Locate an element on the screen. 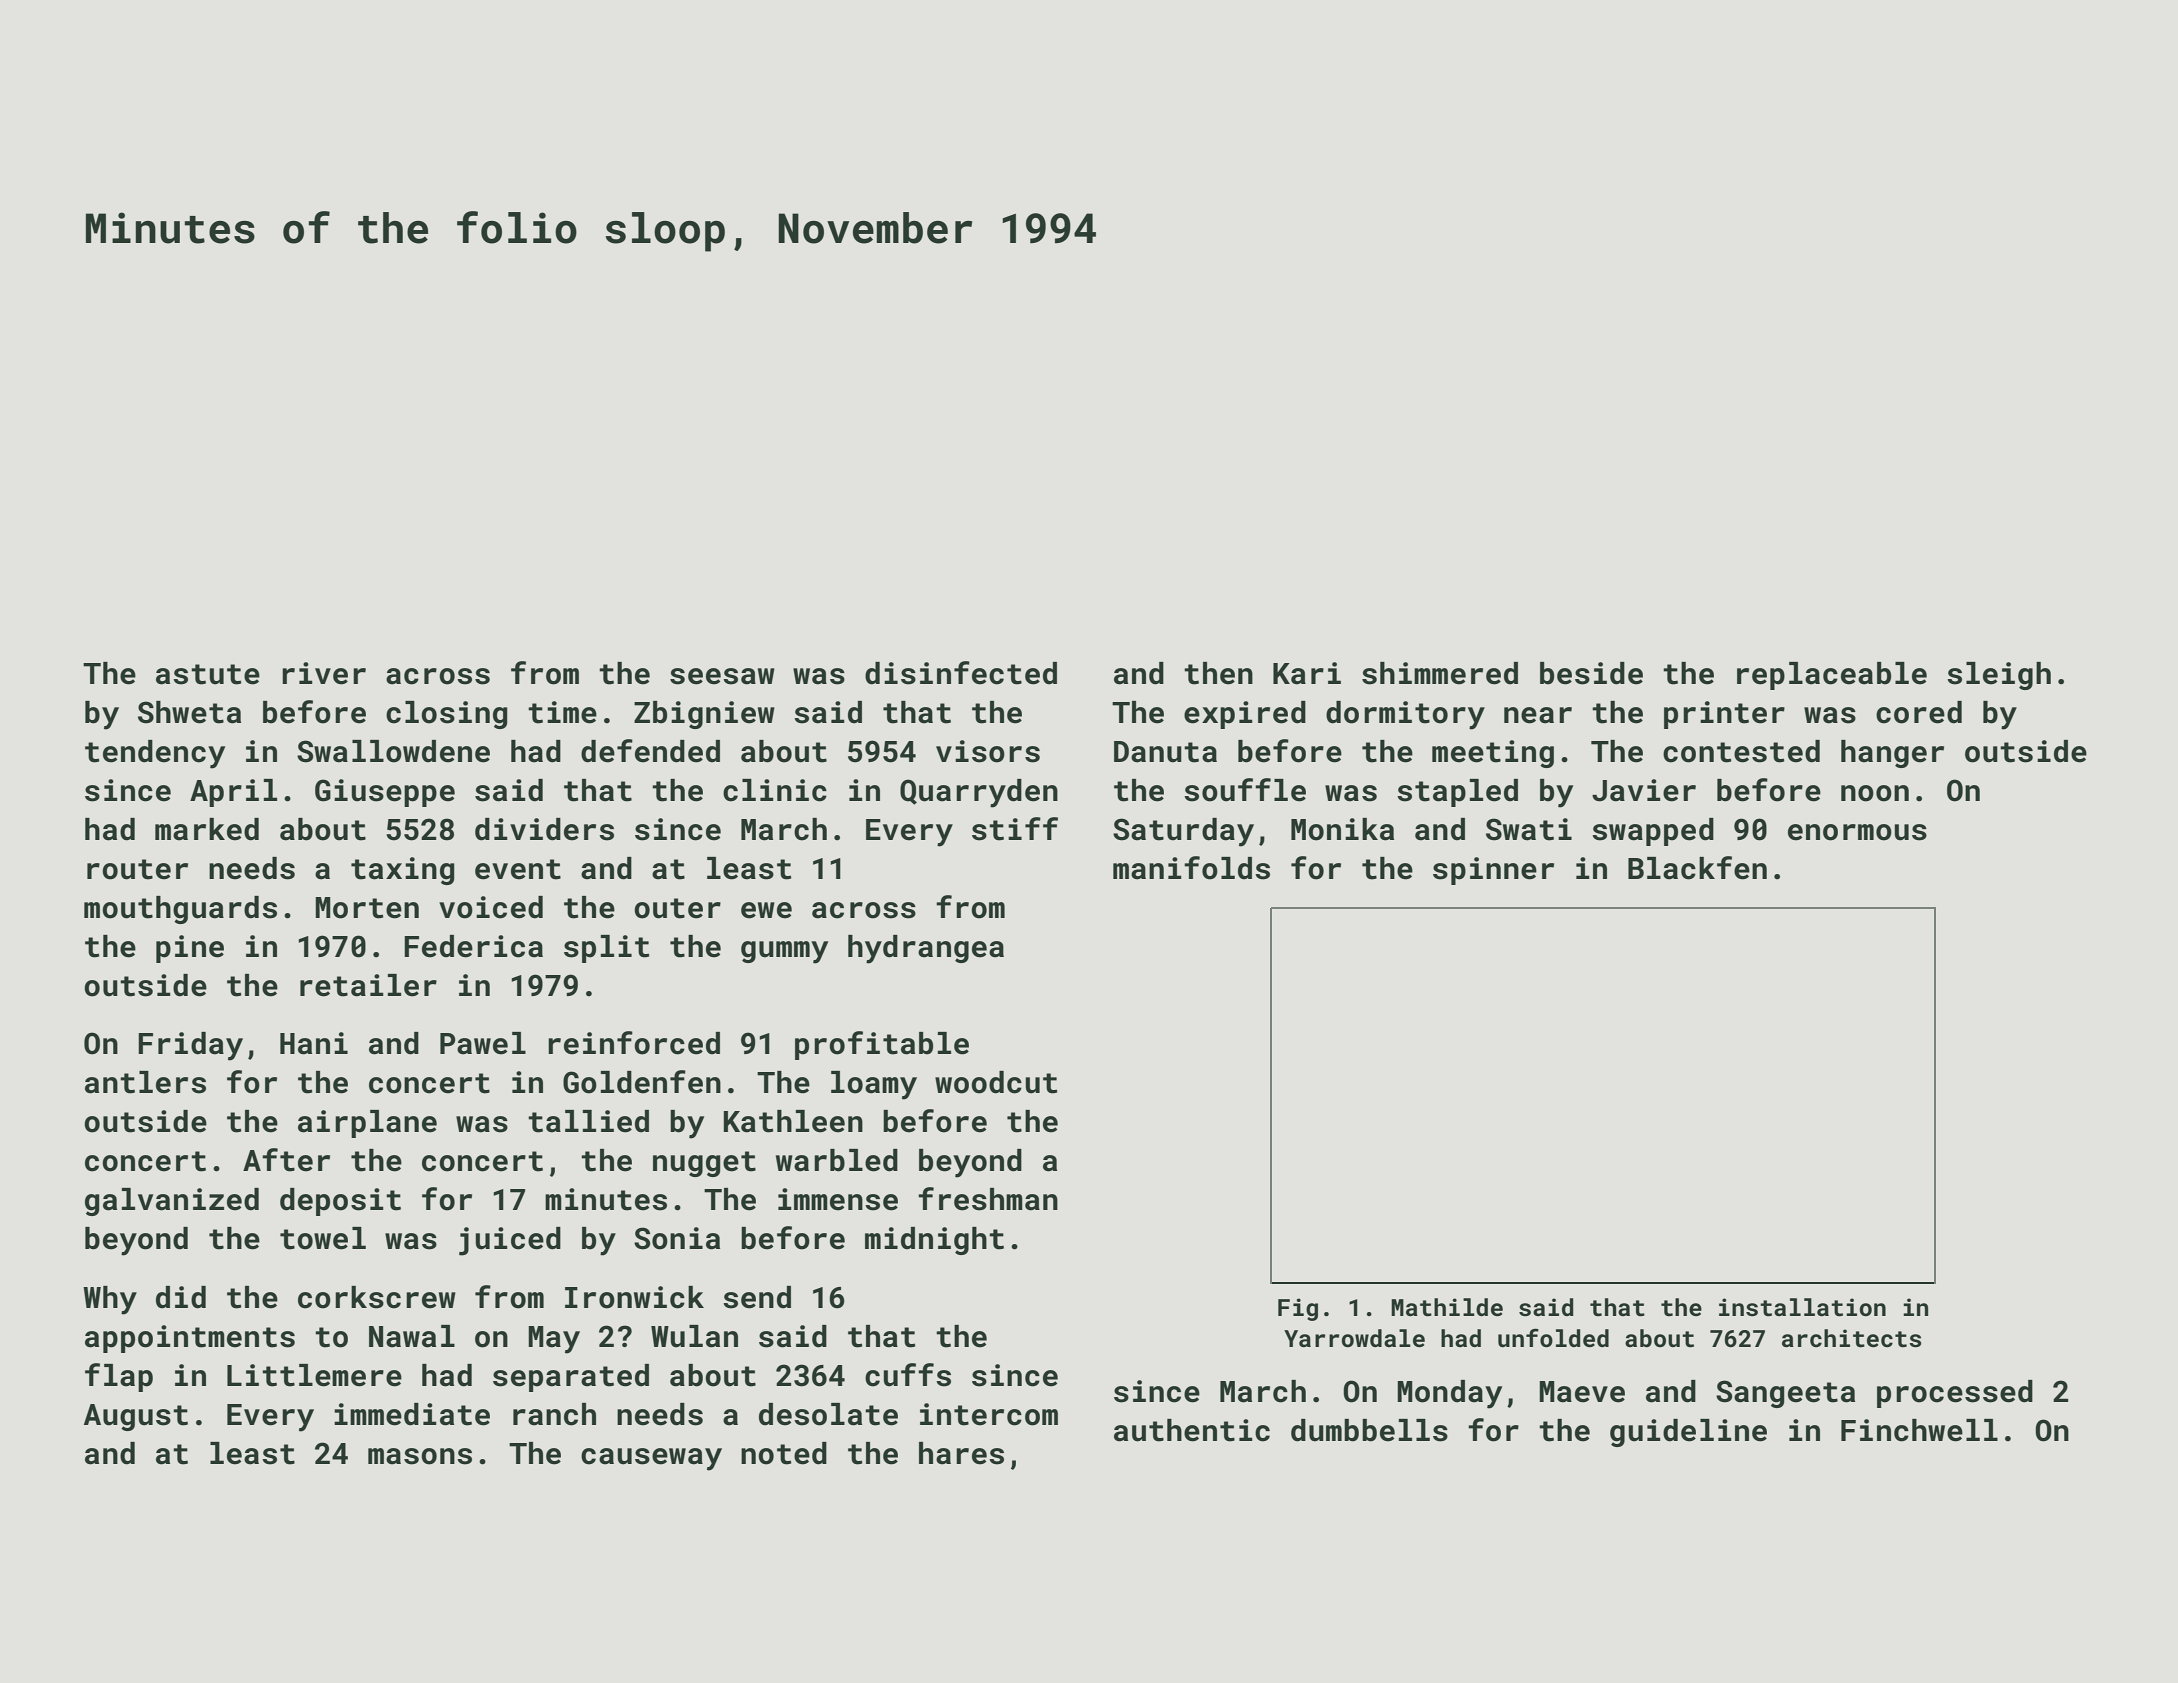 This screenshot has height=1683, width=2178. enormous is located at coordinates (1857, 832).
